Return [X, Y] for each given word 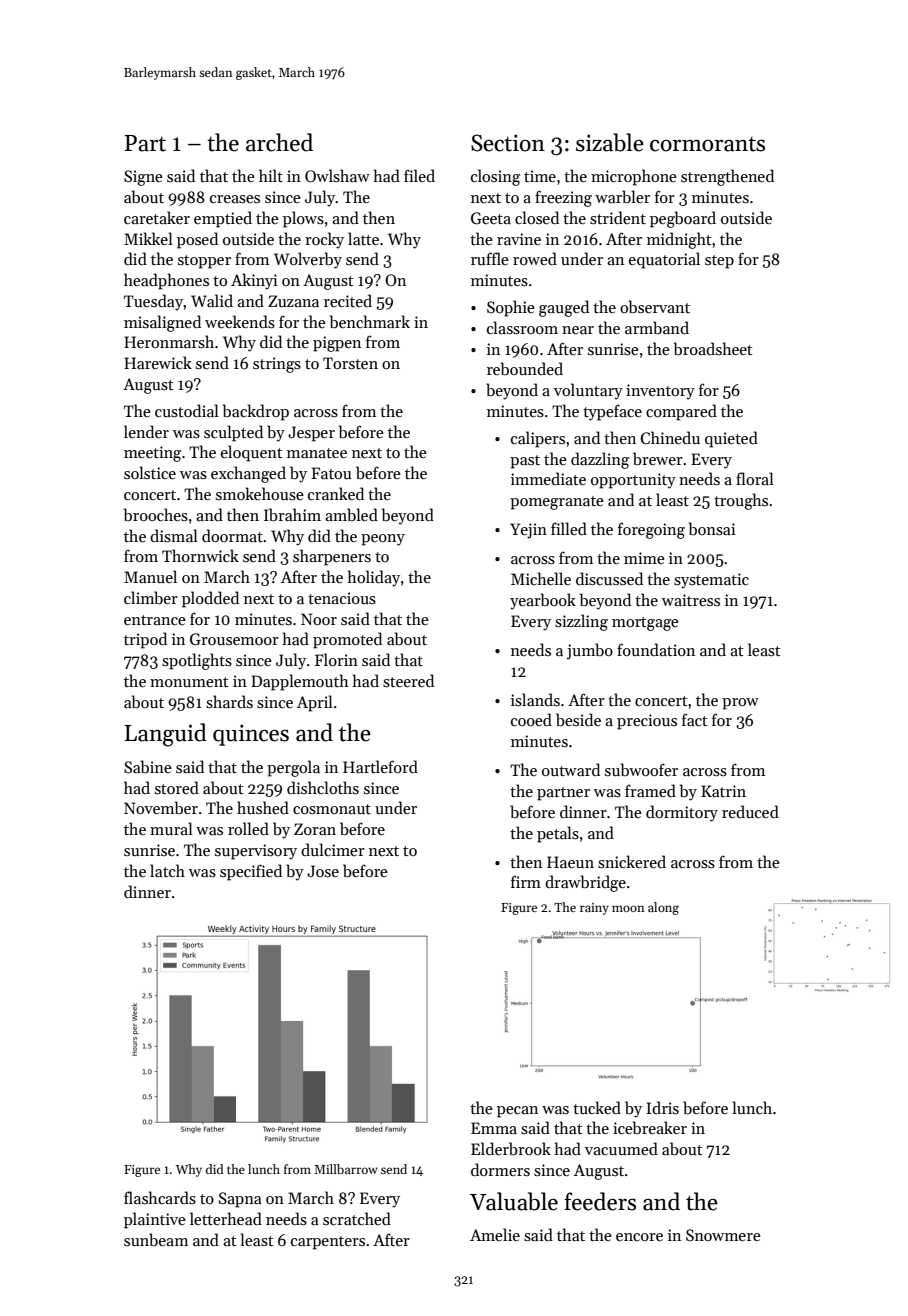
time [540, 176]
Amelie [495, 1234]
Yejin [528, 531]
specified [251, 872]
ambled [351, 514]
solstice [150, 472]
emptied [223, 219]
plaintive [155, 1220]
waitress [691, 600]
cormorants [707, 144]
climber [151, 597]
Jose [323, 871]
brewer [658, 459]
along [663, 908]
